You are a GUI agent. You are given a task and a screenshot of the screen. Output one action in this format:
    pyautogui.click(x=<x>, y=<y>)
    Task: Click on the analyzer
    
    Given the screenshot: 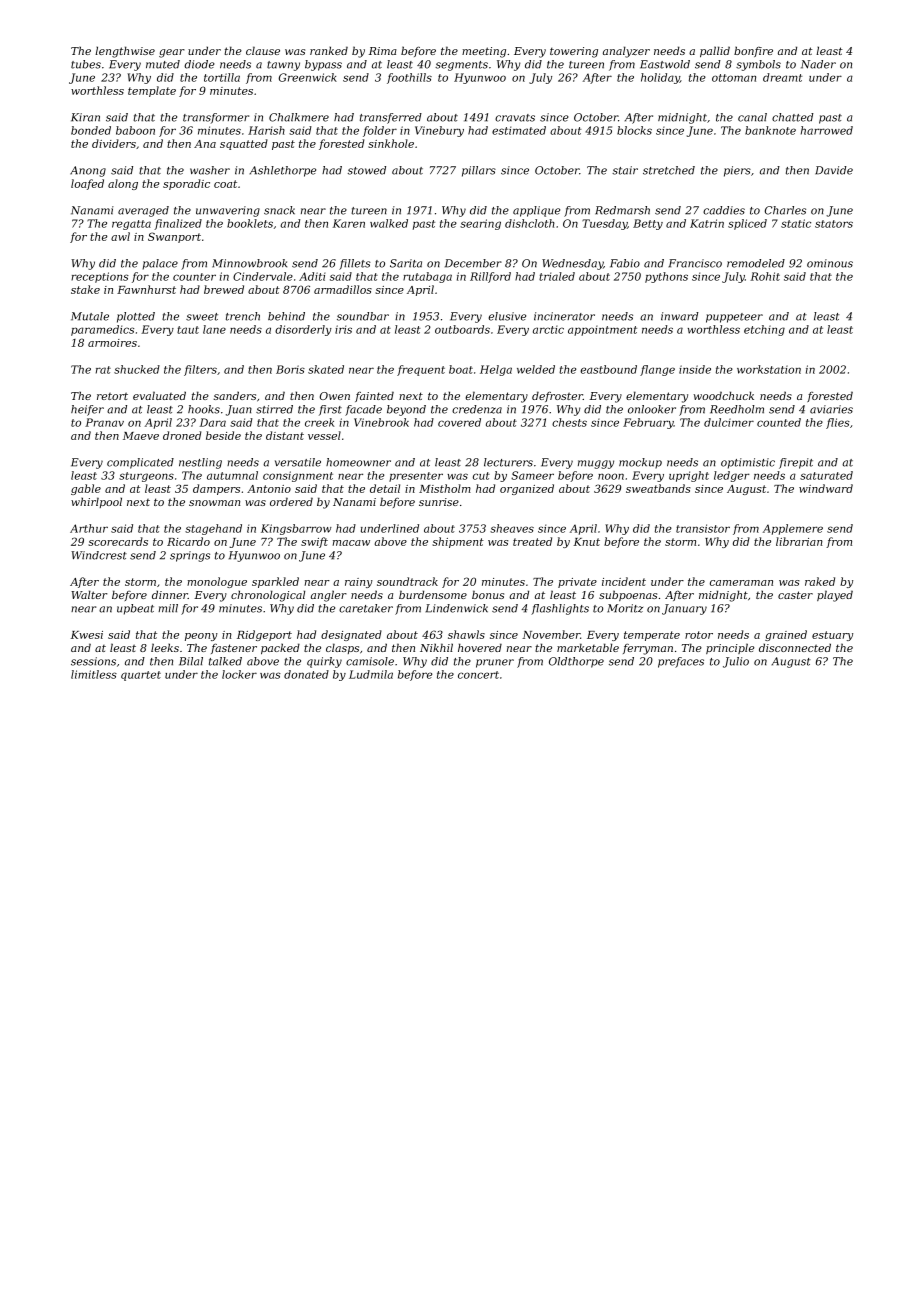 What is the action you would take?
    pyautogui.click(x=626, y=52)
